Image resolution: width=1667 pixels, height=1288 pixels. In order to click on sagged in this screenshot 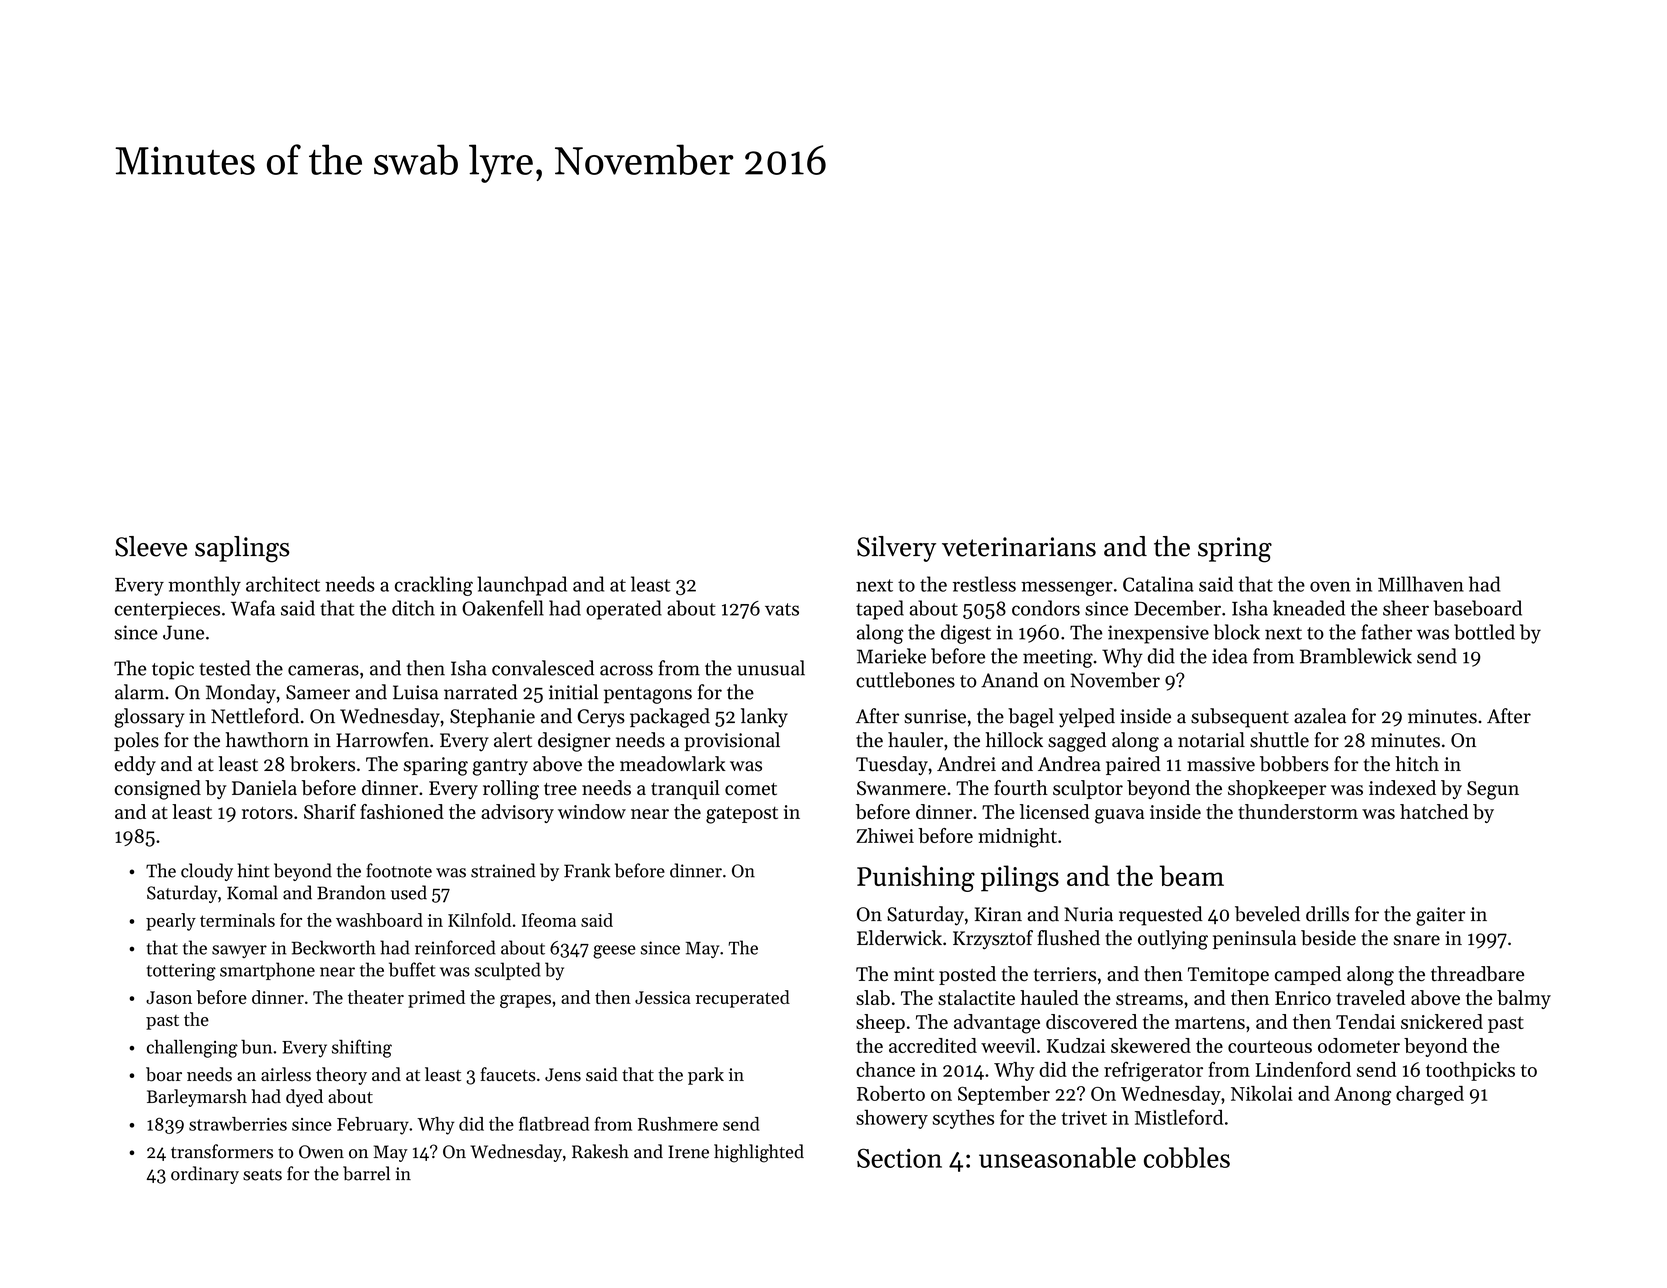, I will do `click(1077, 742)`.
